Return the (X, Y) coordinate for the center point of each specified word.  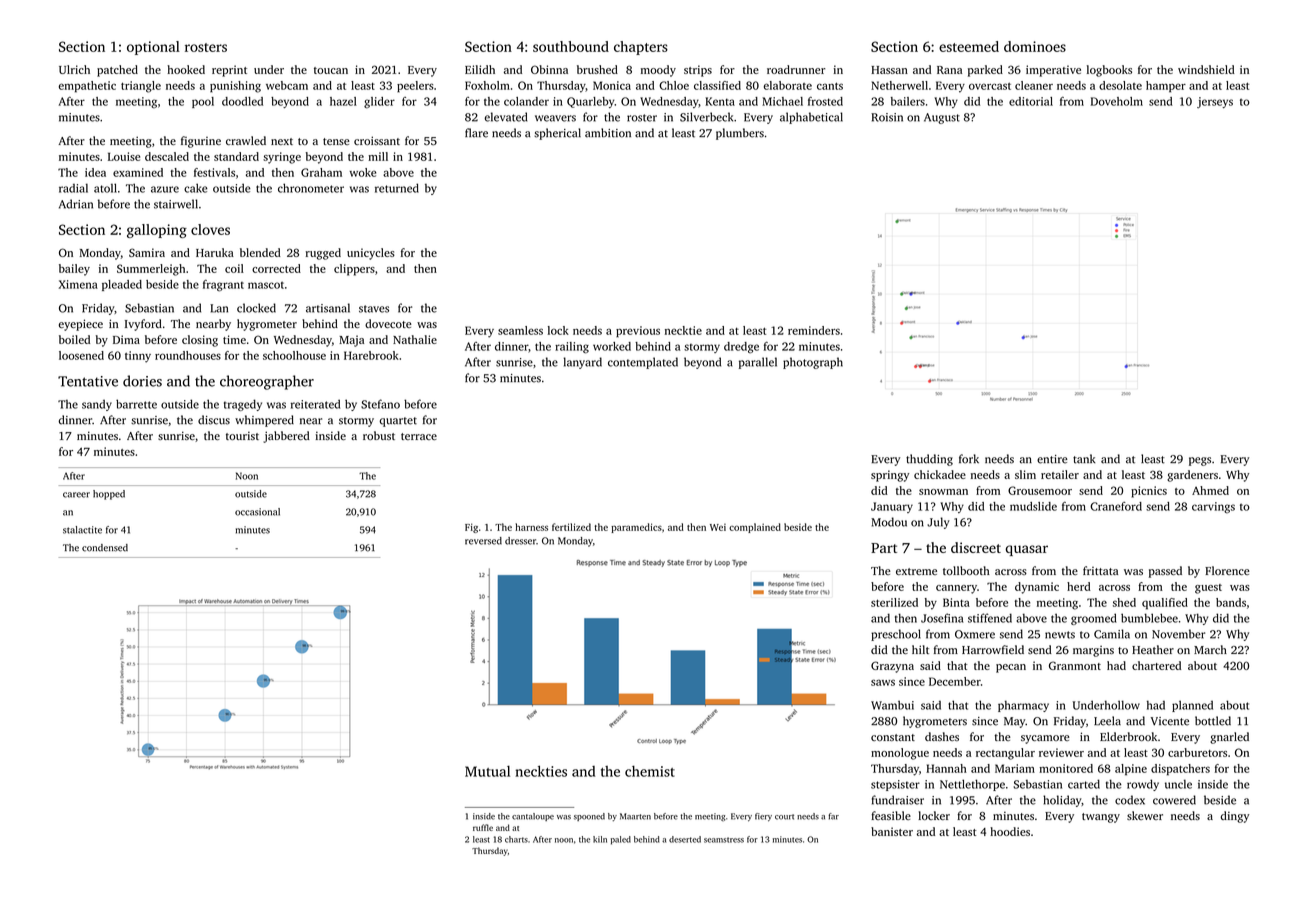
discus (214, 420)
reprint (229, 71)
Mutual (487, 771)
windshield (1206, 69)
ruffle (483, 827)
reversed (483, 541)
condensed (105, 548)
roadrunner (796, 69)
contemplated (643, 363)
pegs (1200, 461)
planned (1192, 706)
